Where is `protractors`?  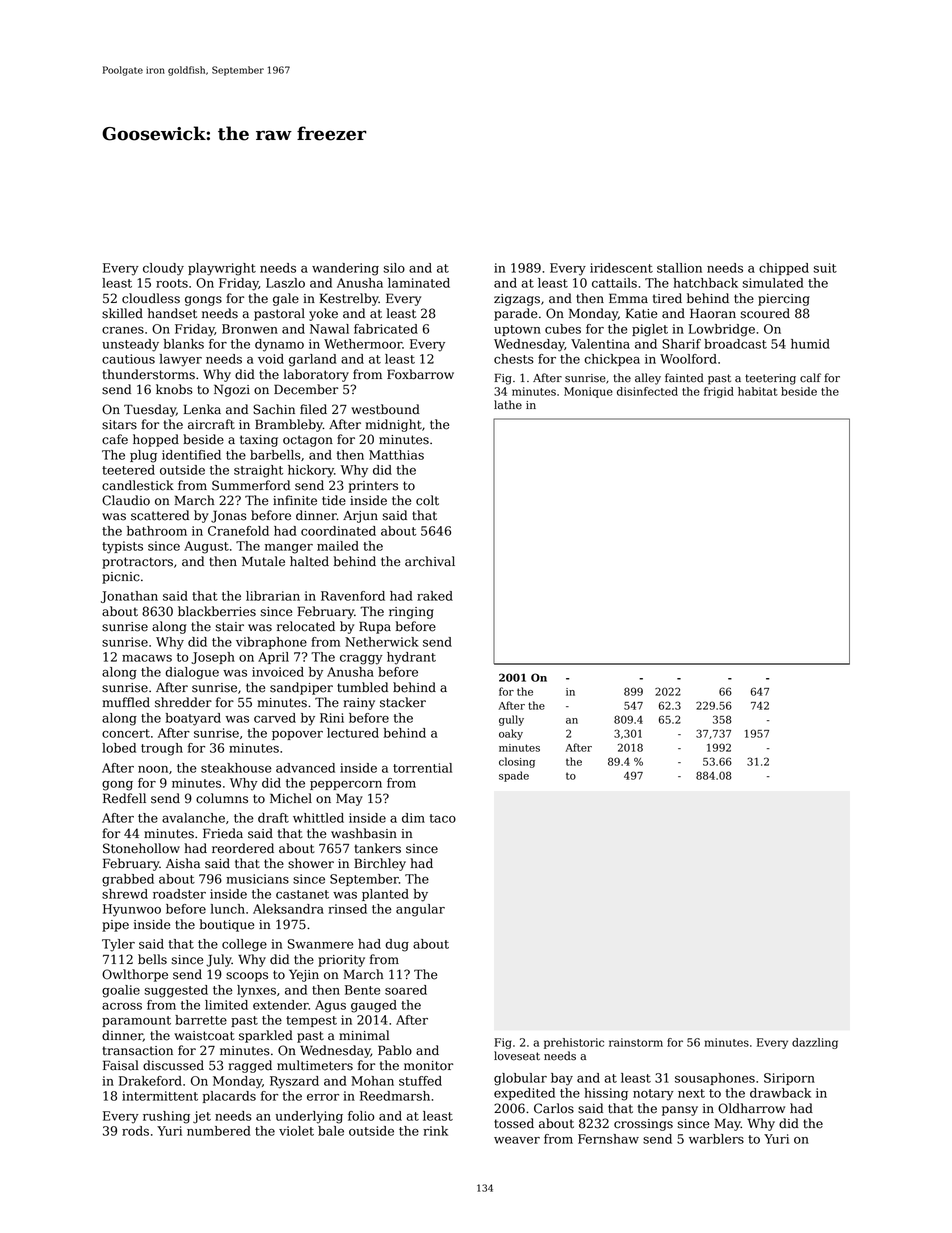 protractors is located at coordinates (137, 563).
